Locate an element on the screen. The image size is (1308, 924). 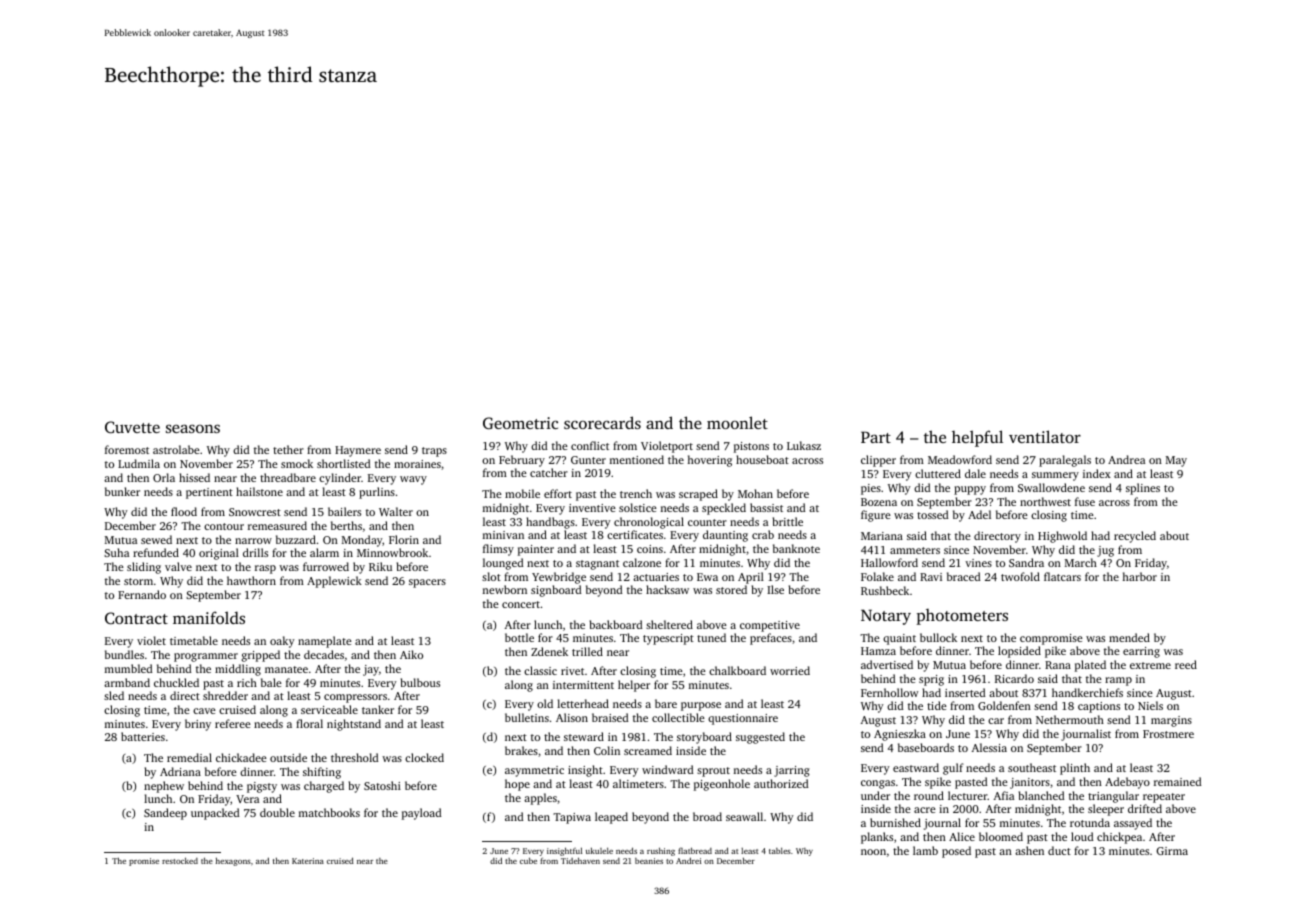
Cuvette is located at coordinates (132, 427).
